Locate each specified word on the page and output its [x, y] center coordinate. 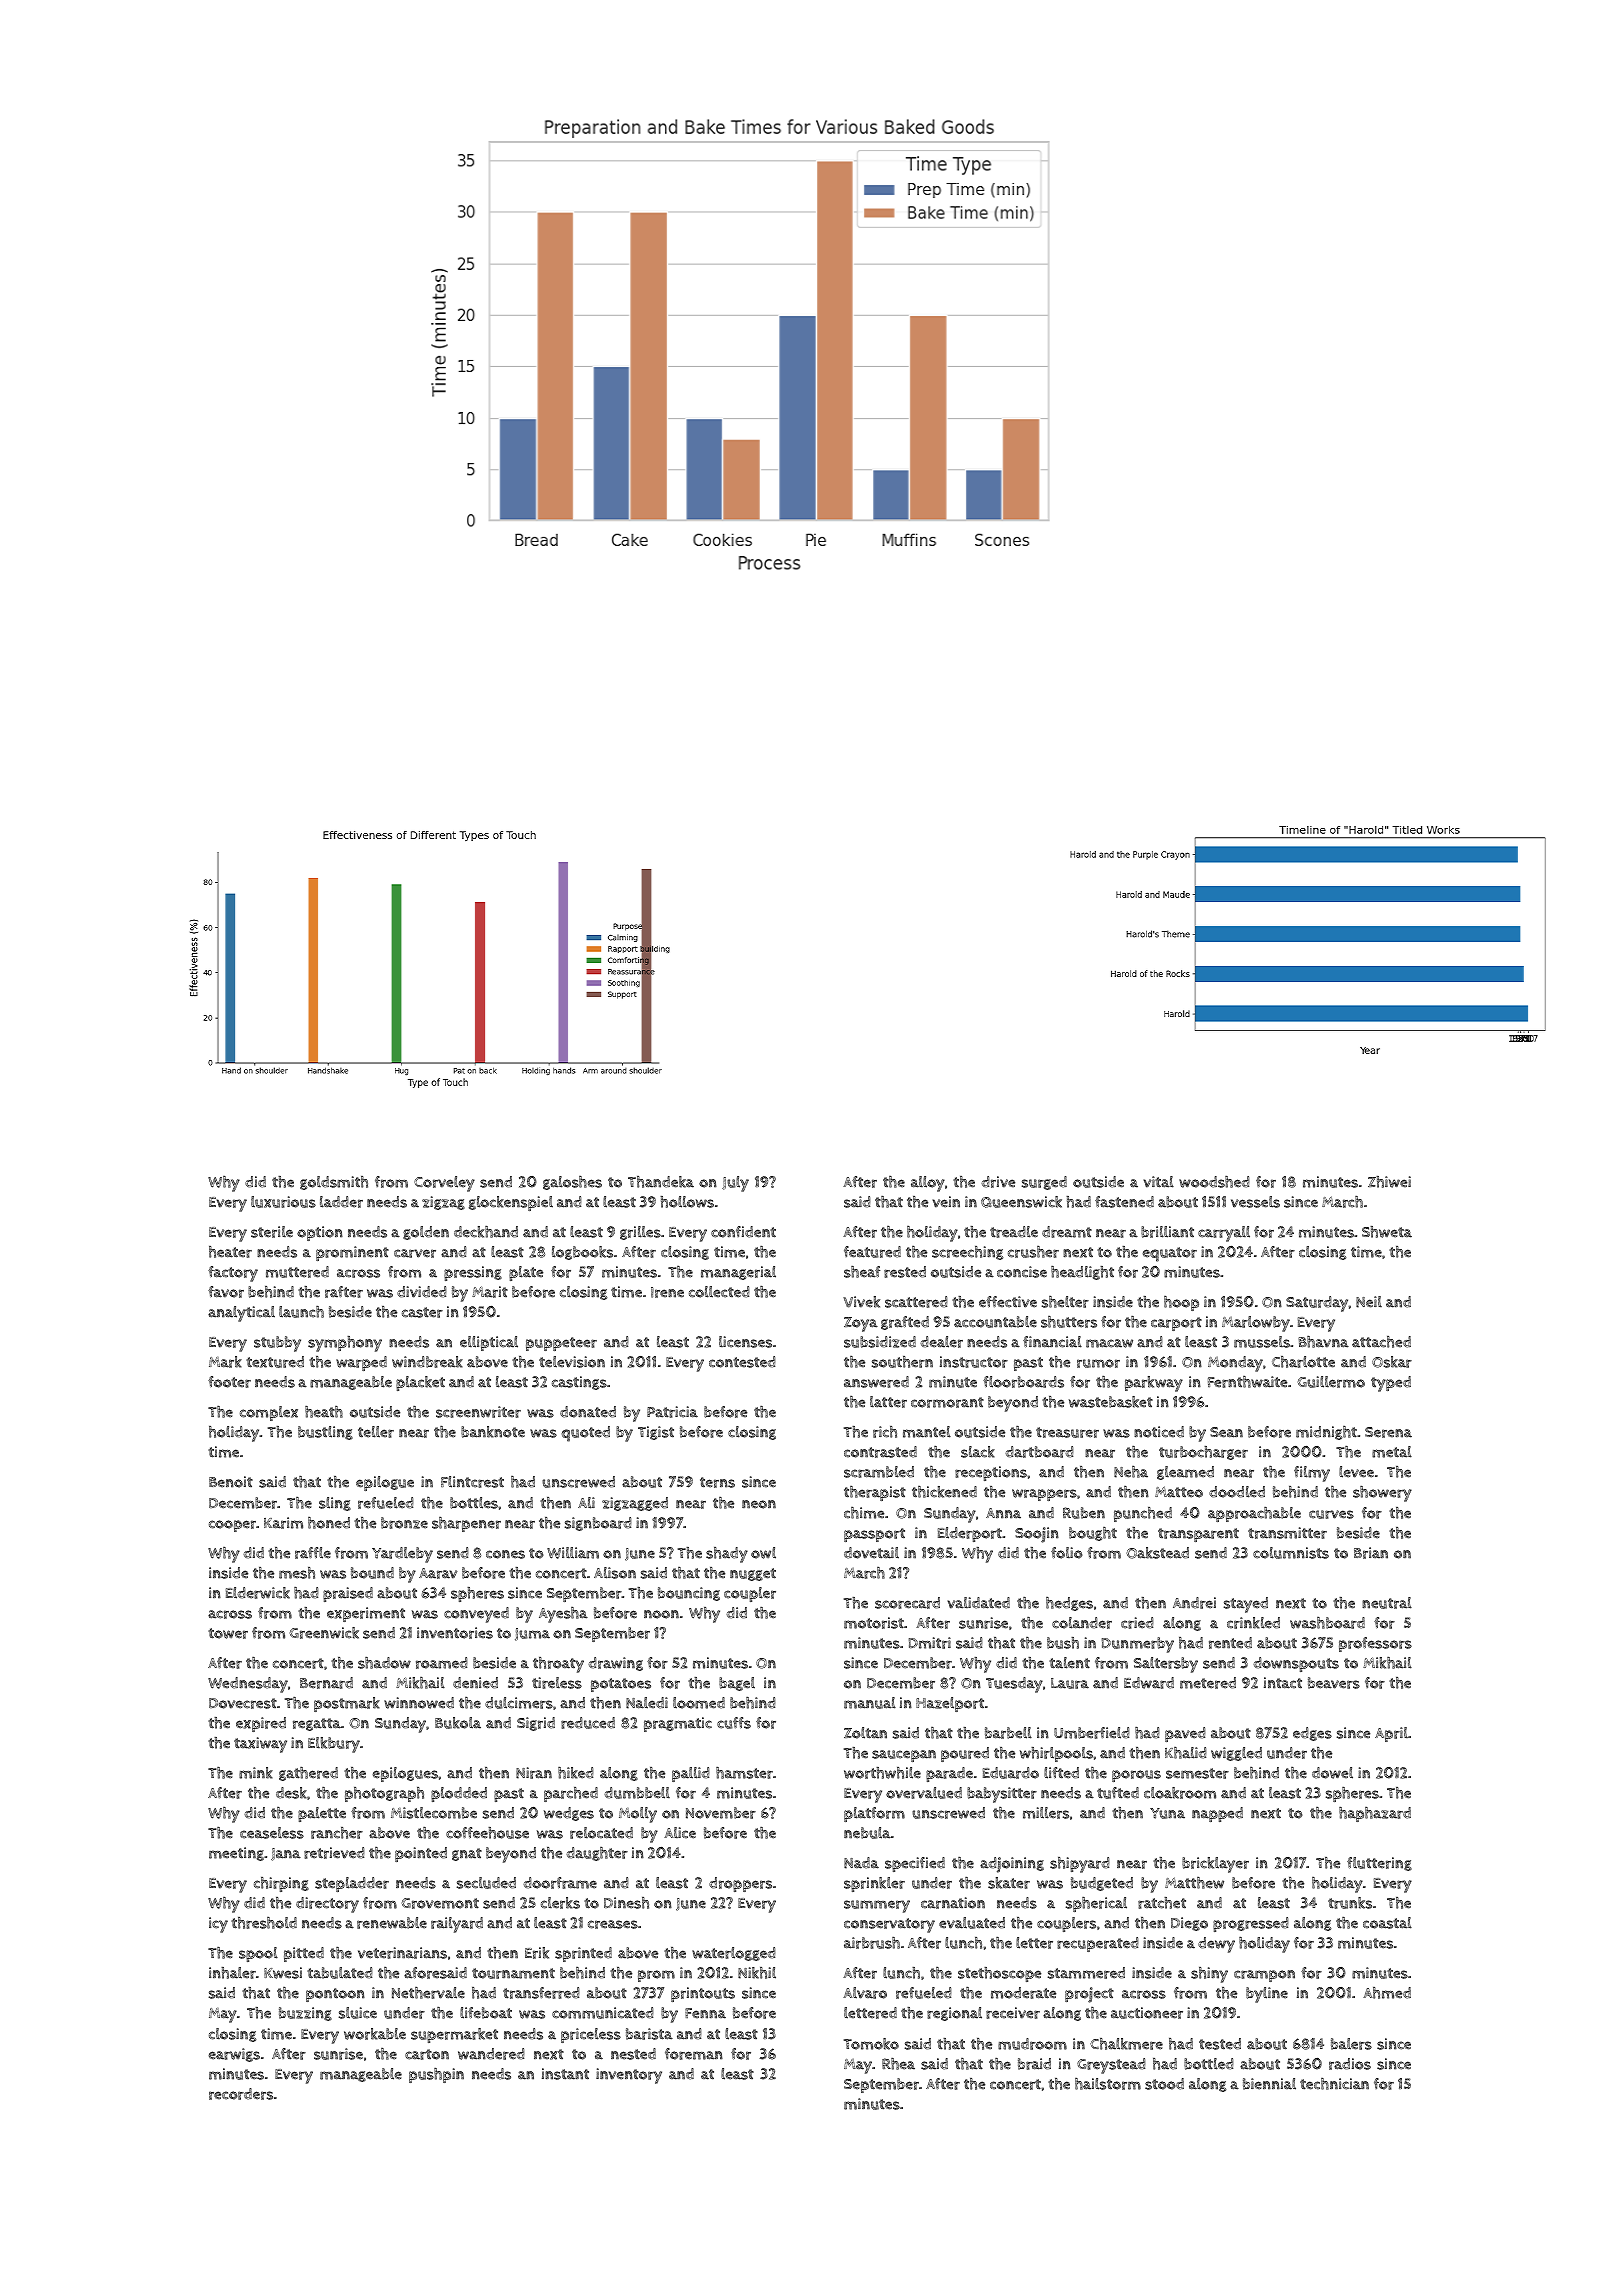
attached [1381, 1342]
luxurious [283, 1202]
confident [743, 1232]
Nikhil [757, 1973]
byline [1267, 1995]
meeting [236, 1854]
